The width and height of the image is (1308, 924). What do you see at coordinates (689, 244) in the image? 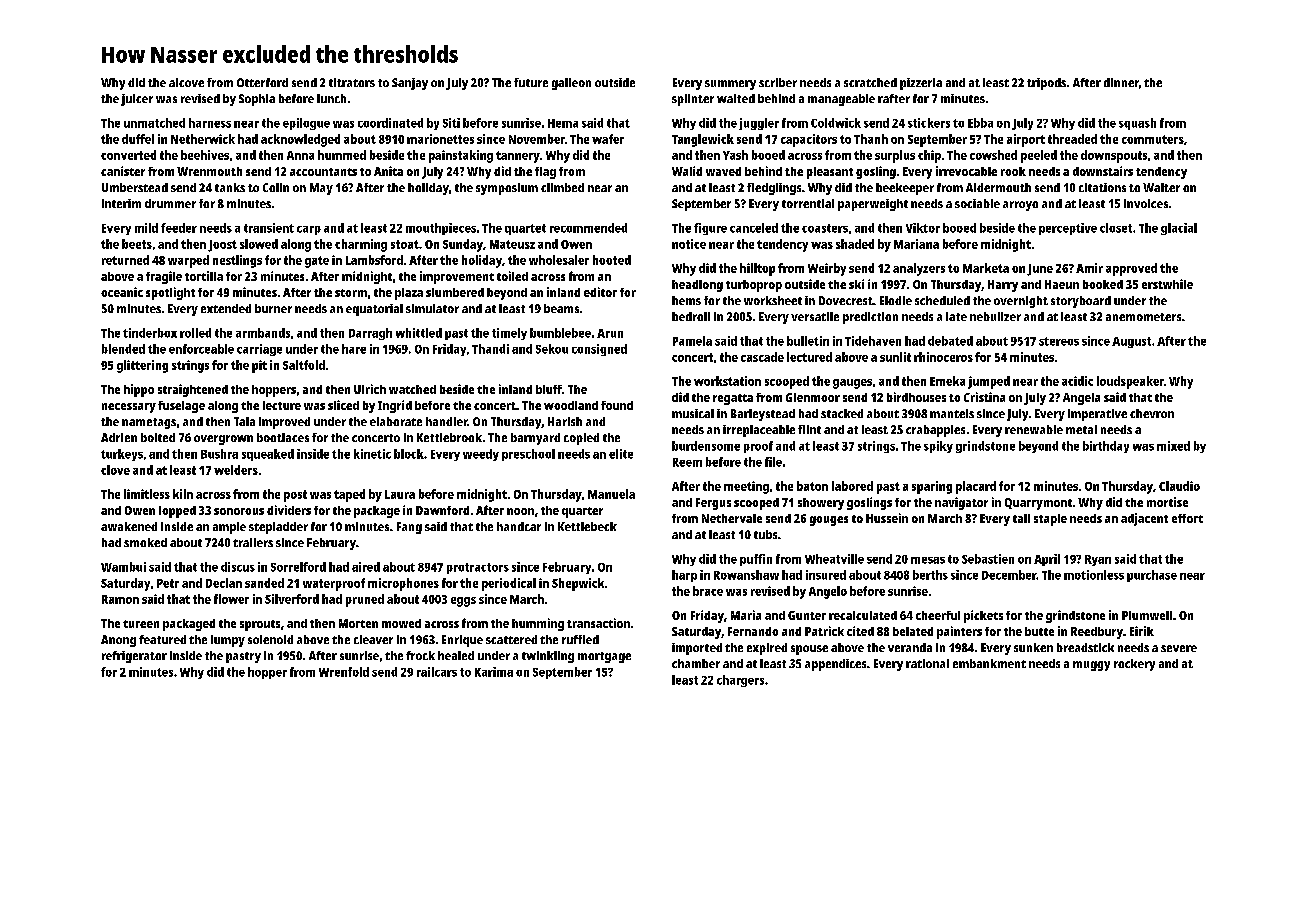
I see `notice` at bounding box center [689, 244].
